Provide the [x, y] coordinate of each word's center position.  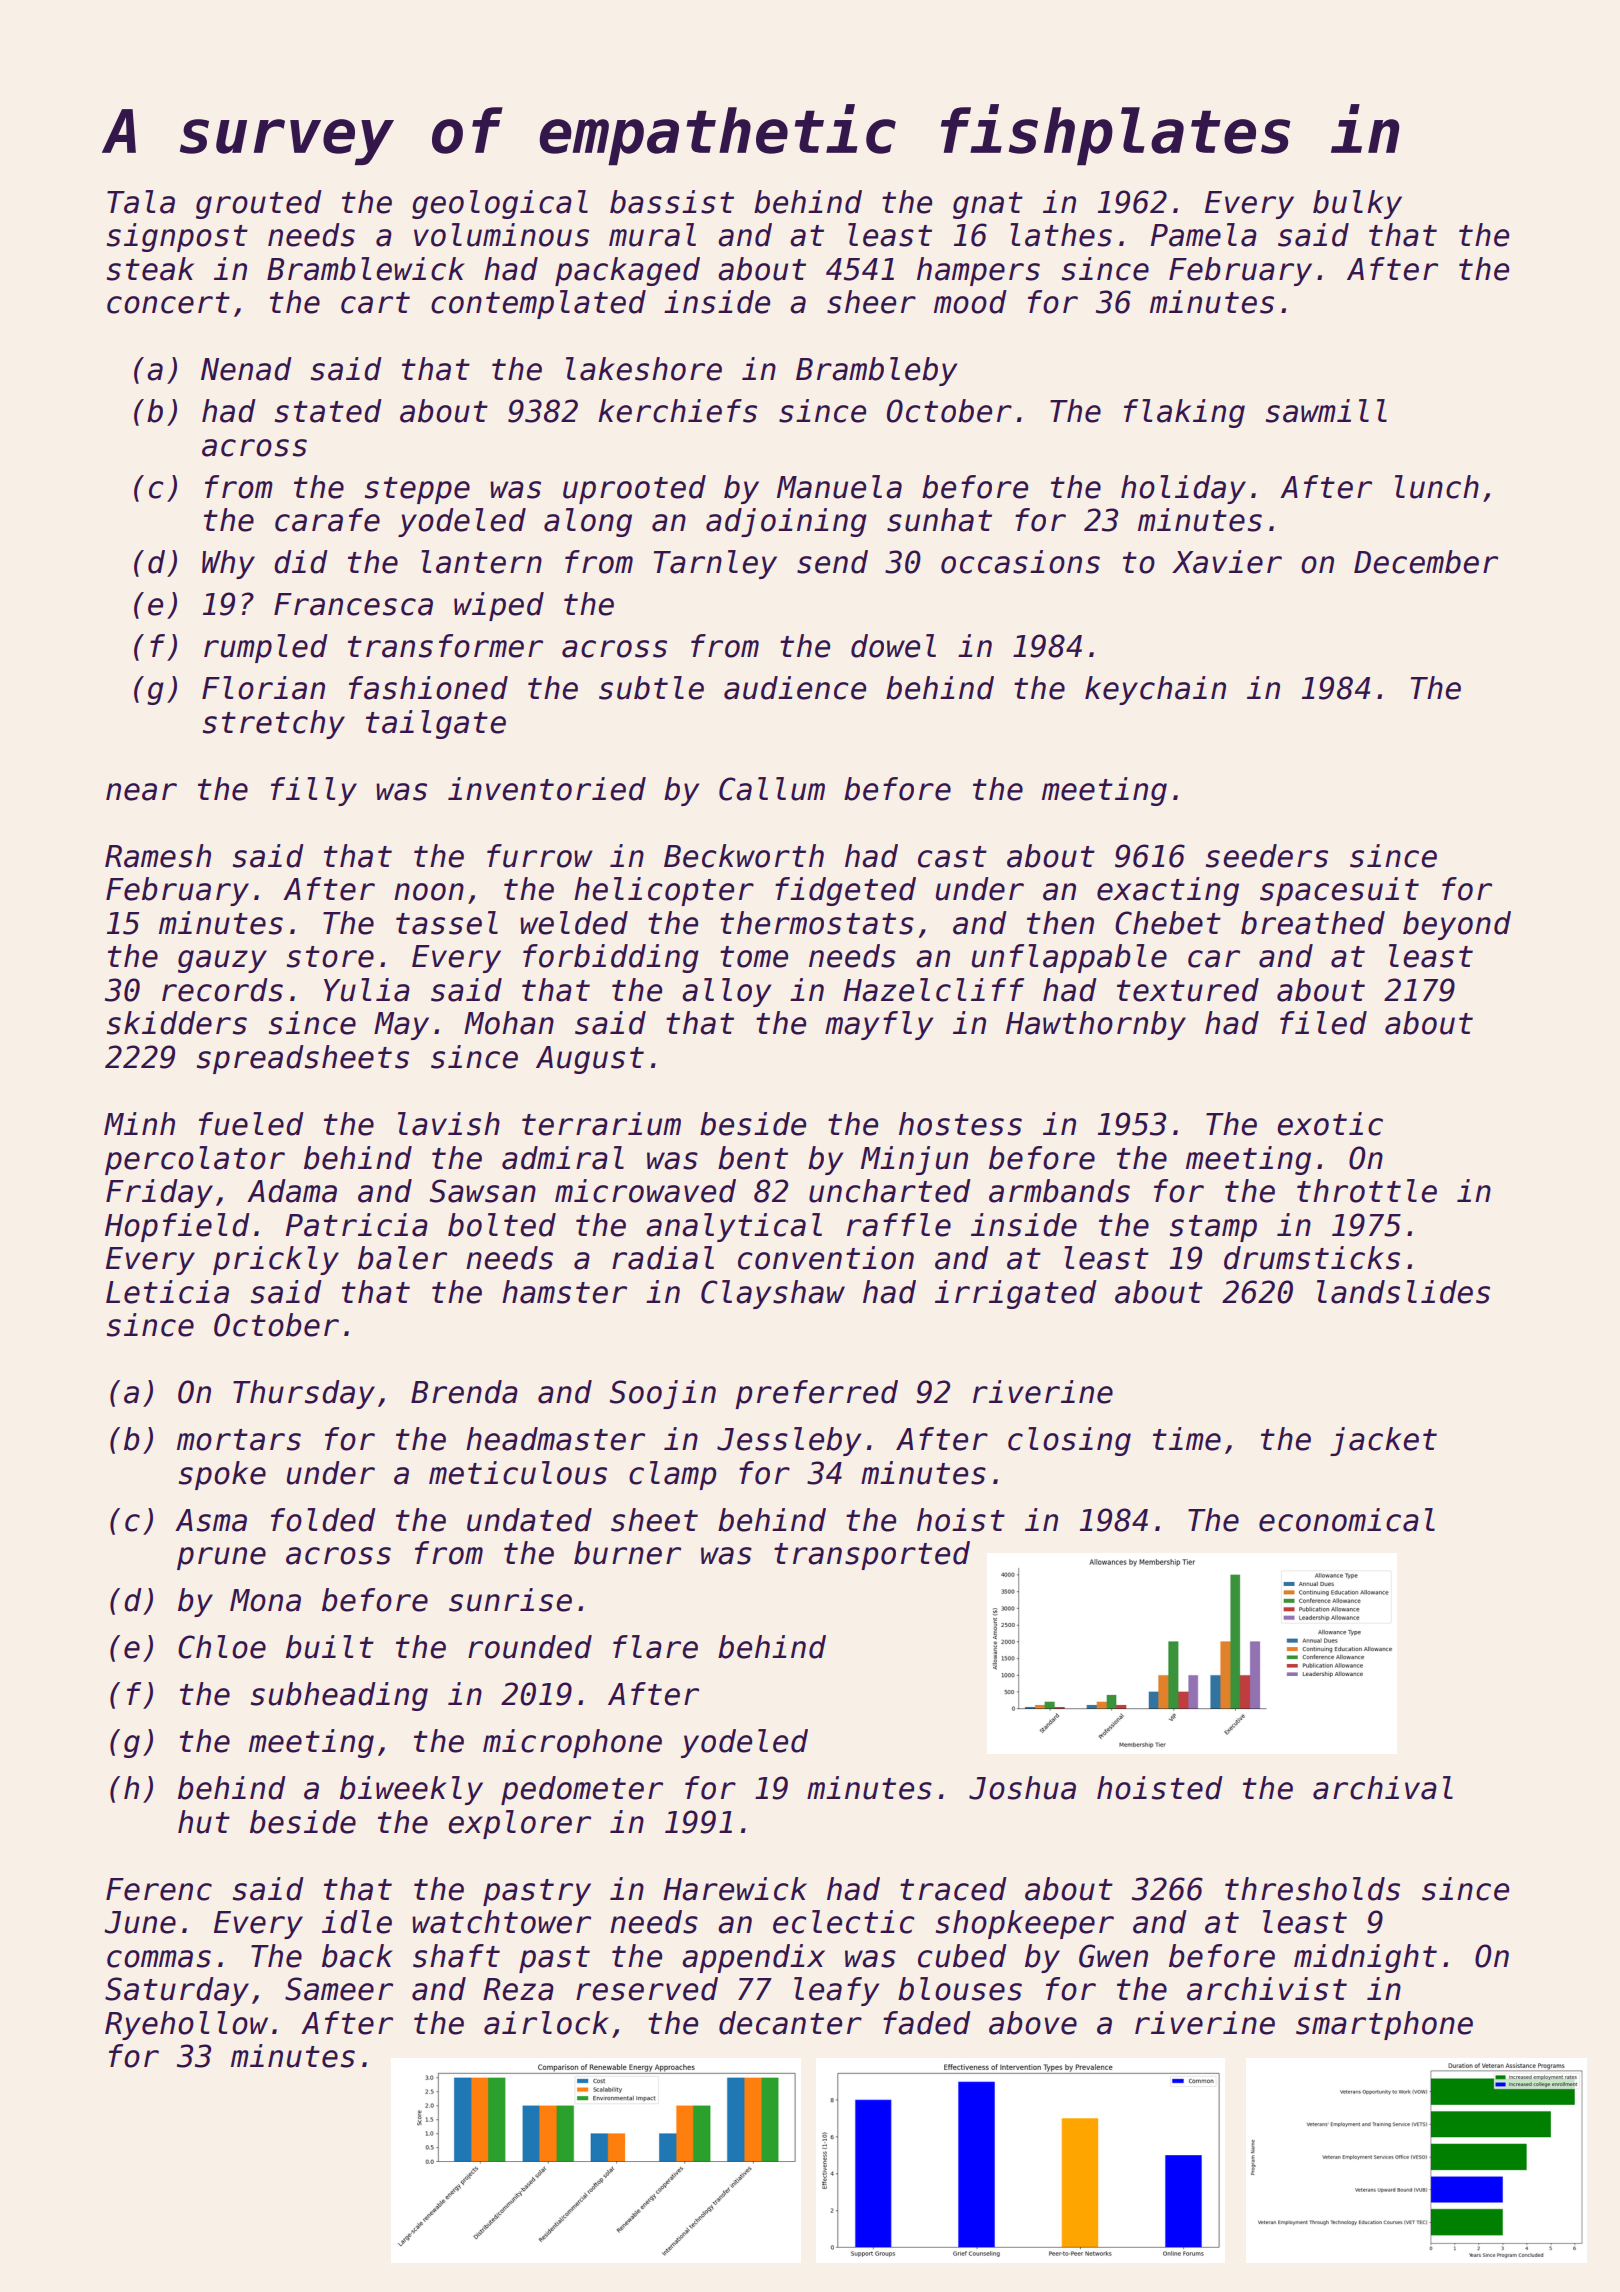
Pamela [1204, 235]
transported [872, 1555]
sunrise [510, 1600]
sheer [871, 302]
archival [1383, 1788]
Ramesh [158, 856]
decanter [790, 2023]
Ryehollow [186, 2025]
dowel [893, 646]
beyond [1457, 925]
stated [328, 411]
